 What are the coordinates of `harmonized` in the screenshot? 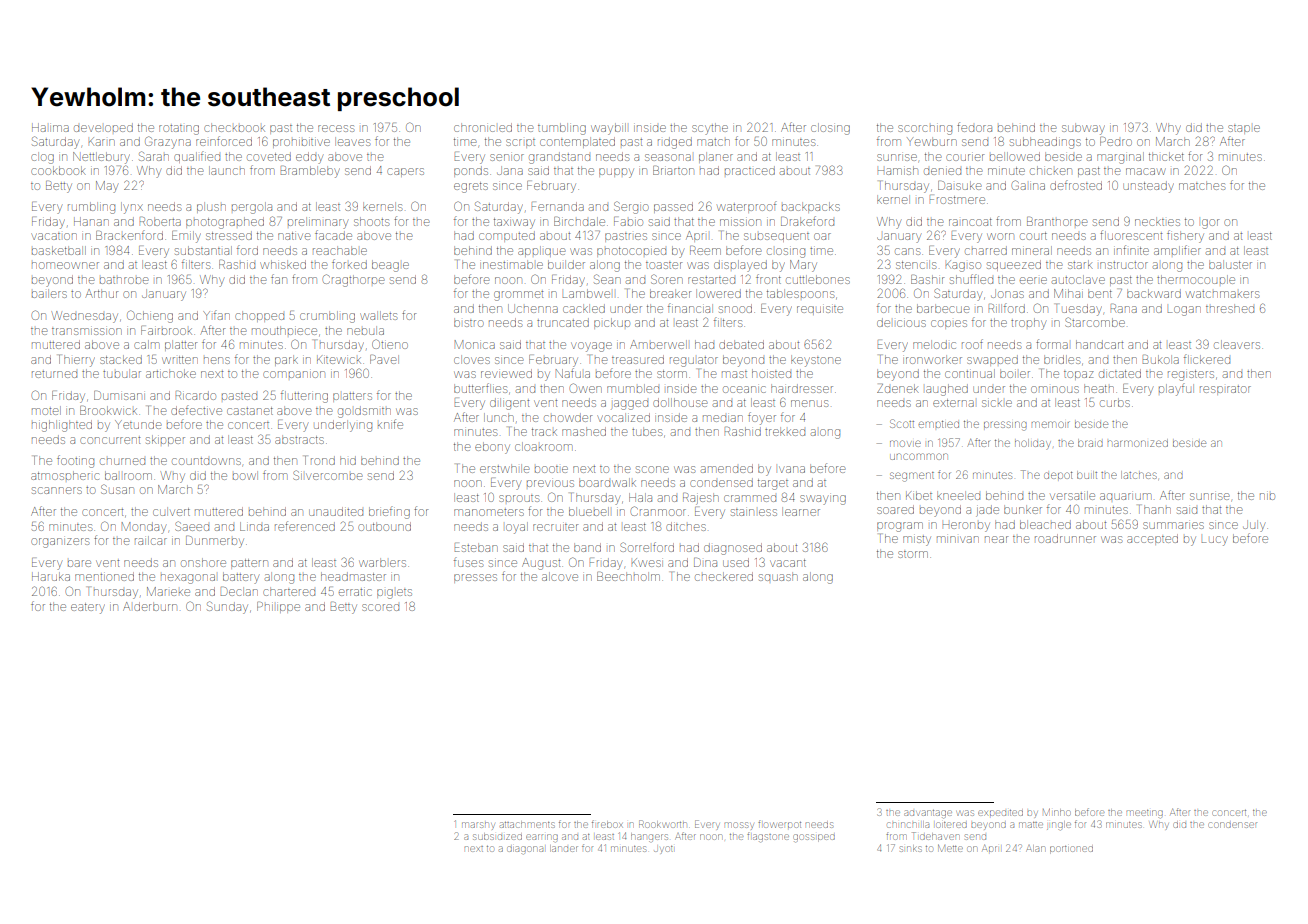 It's located at (1138, 443).
